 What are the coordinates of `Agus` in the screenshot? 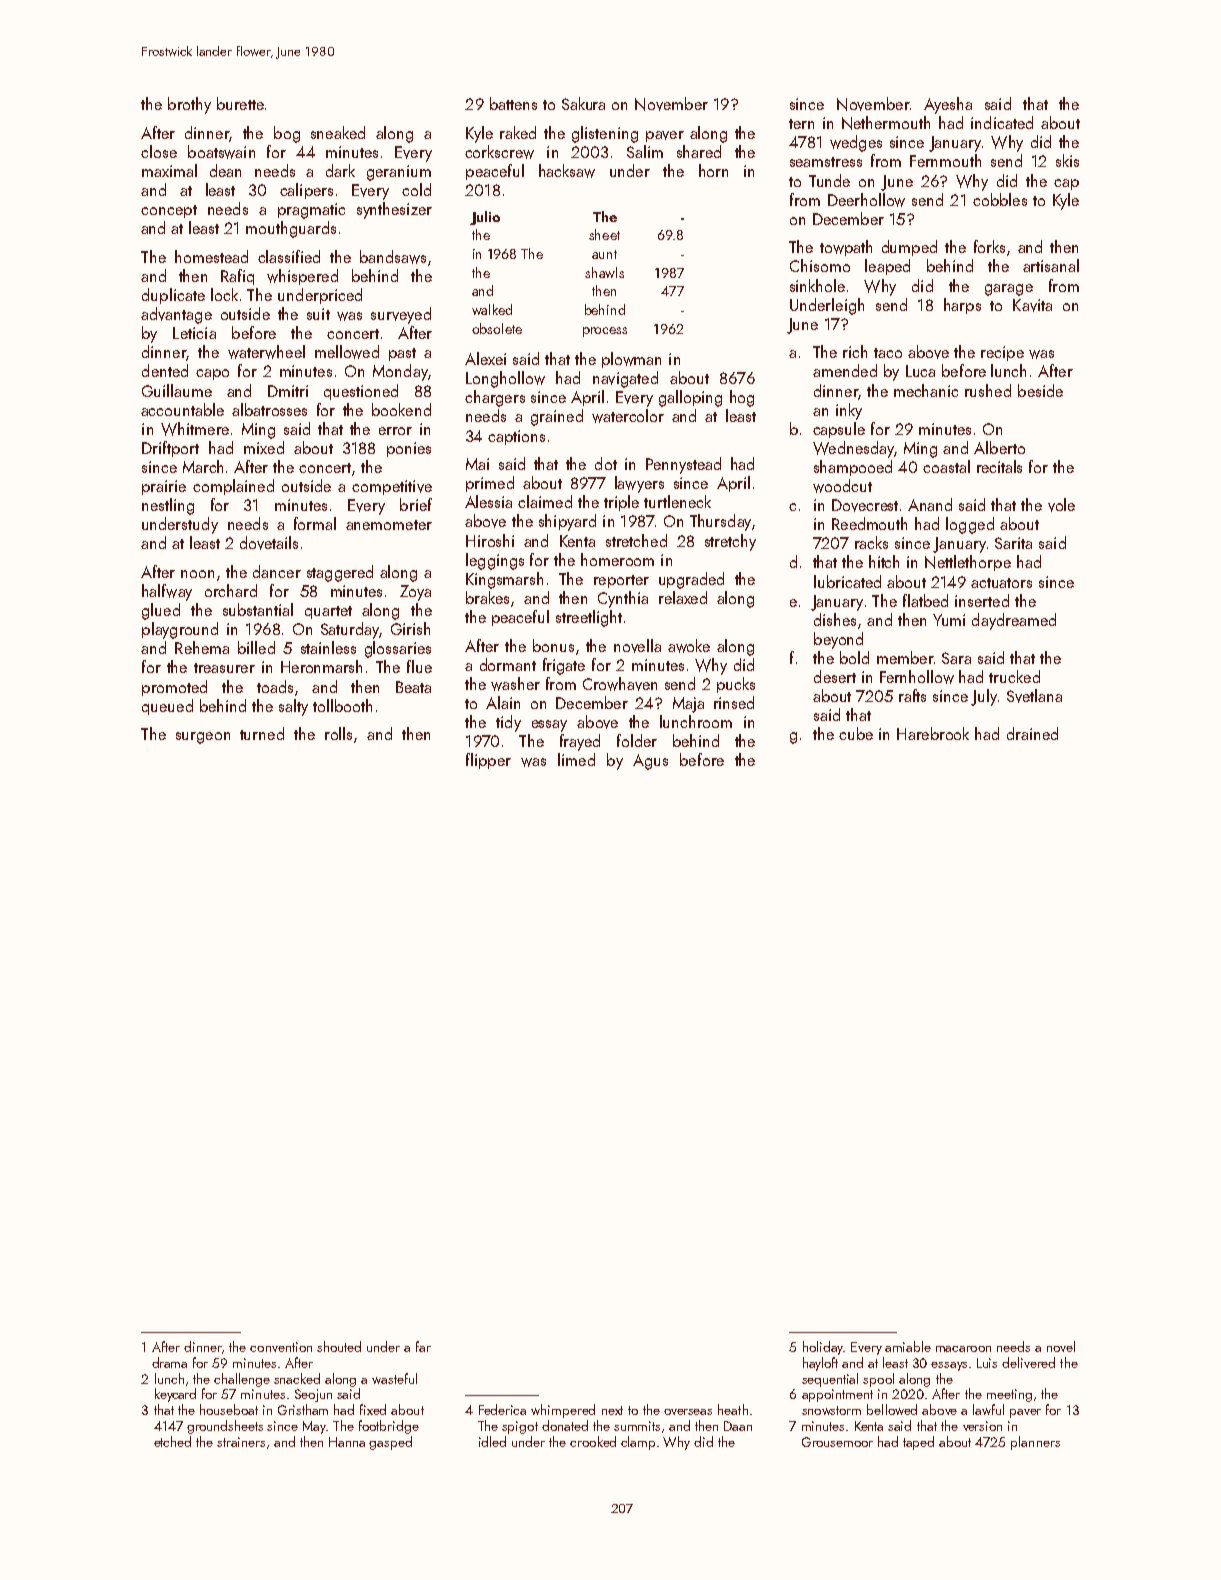 It's located at (650, 762).
